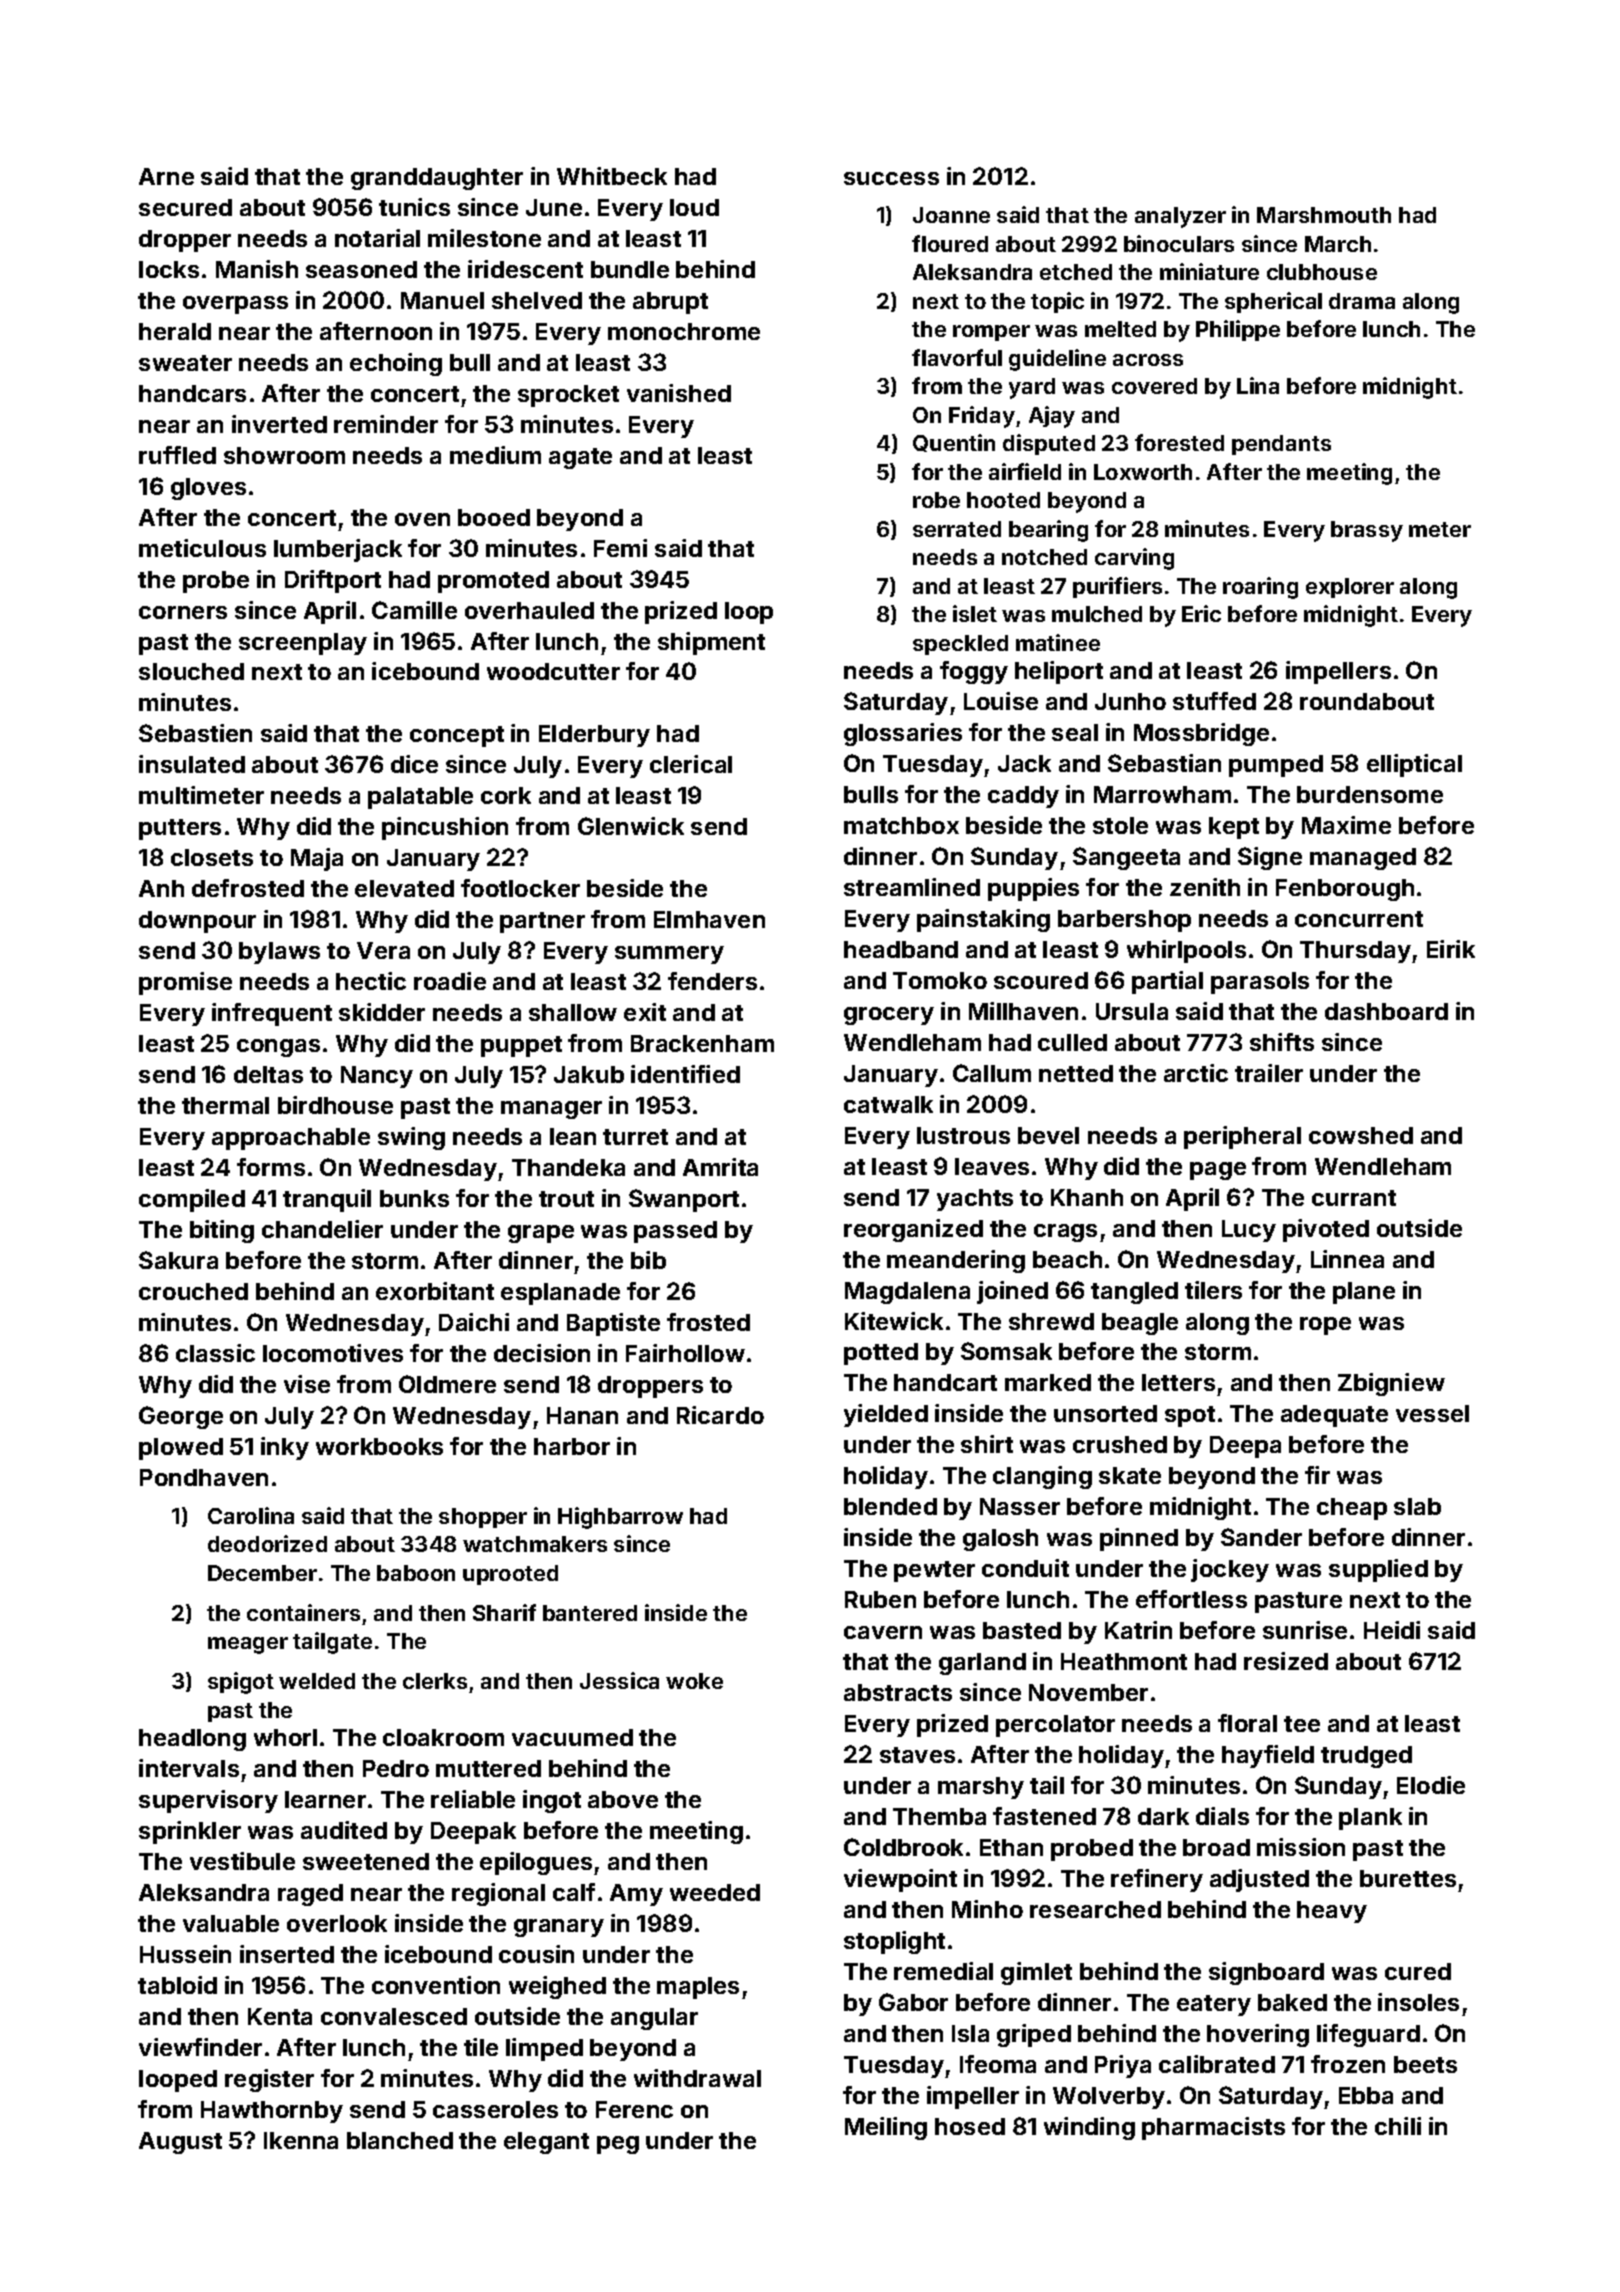 The image size is (1620, 2292). What do you see at coordinates (711, 643) in the document?
I see `shipment` at bounding box center [711, 643].
